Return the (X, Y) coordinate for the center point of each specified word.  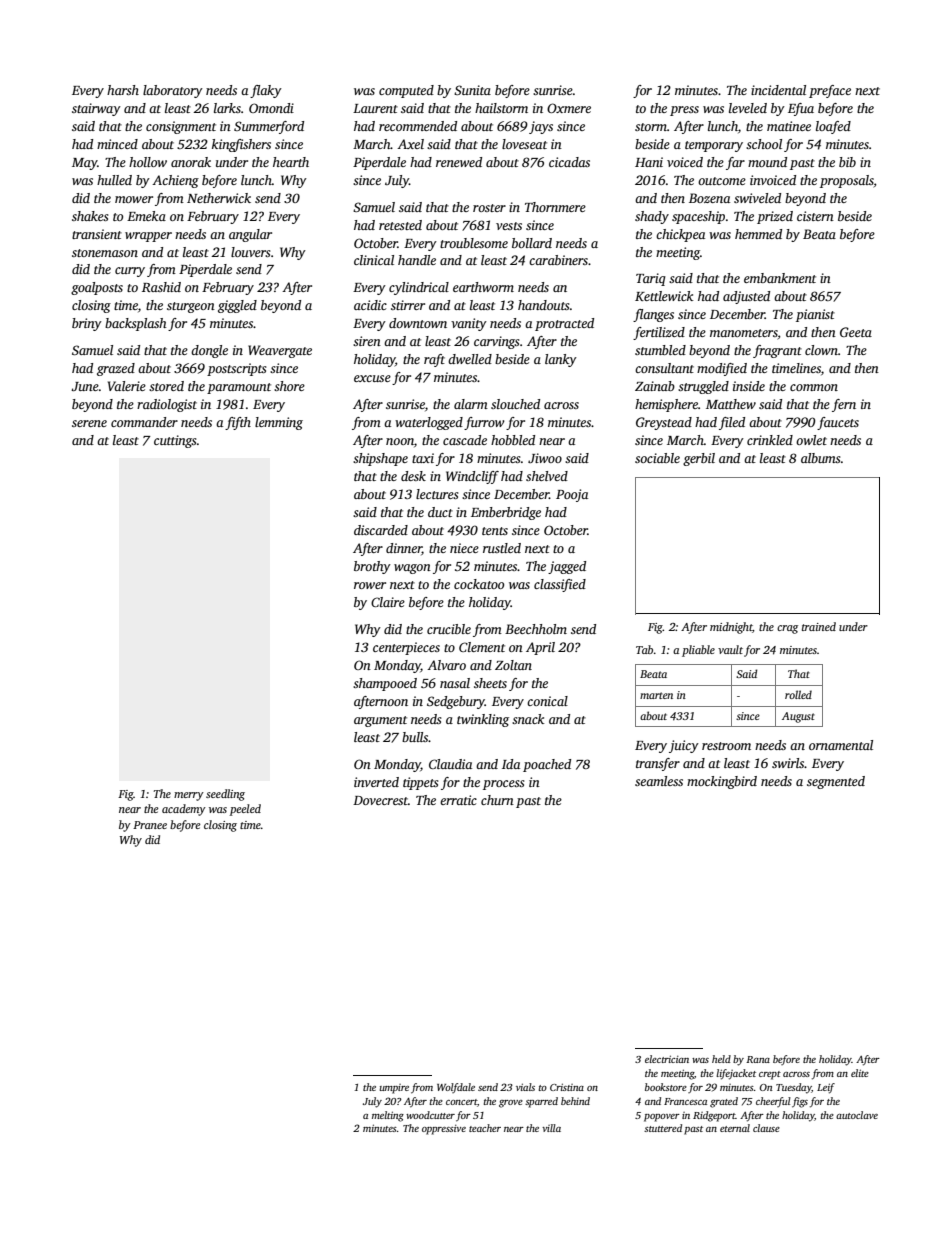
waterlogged (429, 423)
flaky (266, 91)
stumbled (660, 350)
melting (388, 1116)
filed (732, 423)
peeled (245, 810)
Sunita (472, 90)
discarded (381, 530)
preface (830, 91)
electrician (667, 1059)
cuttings (175, 441)
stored (166, 386)
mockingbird (722, 782)
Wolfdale (456, 1088)
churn (497, 800)
